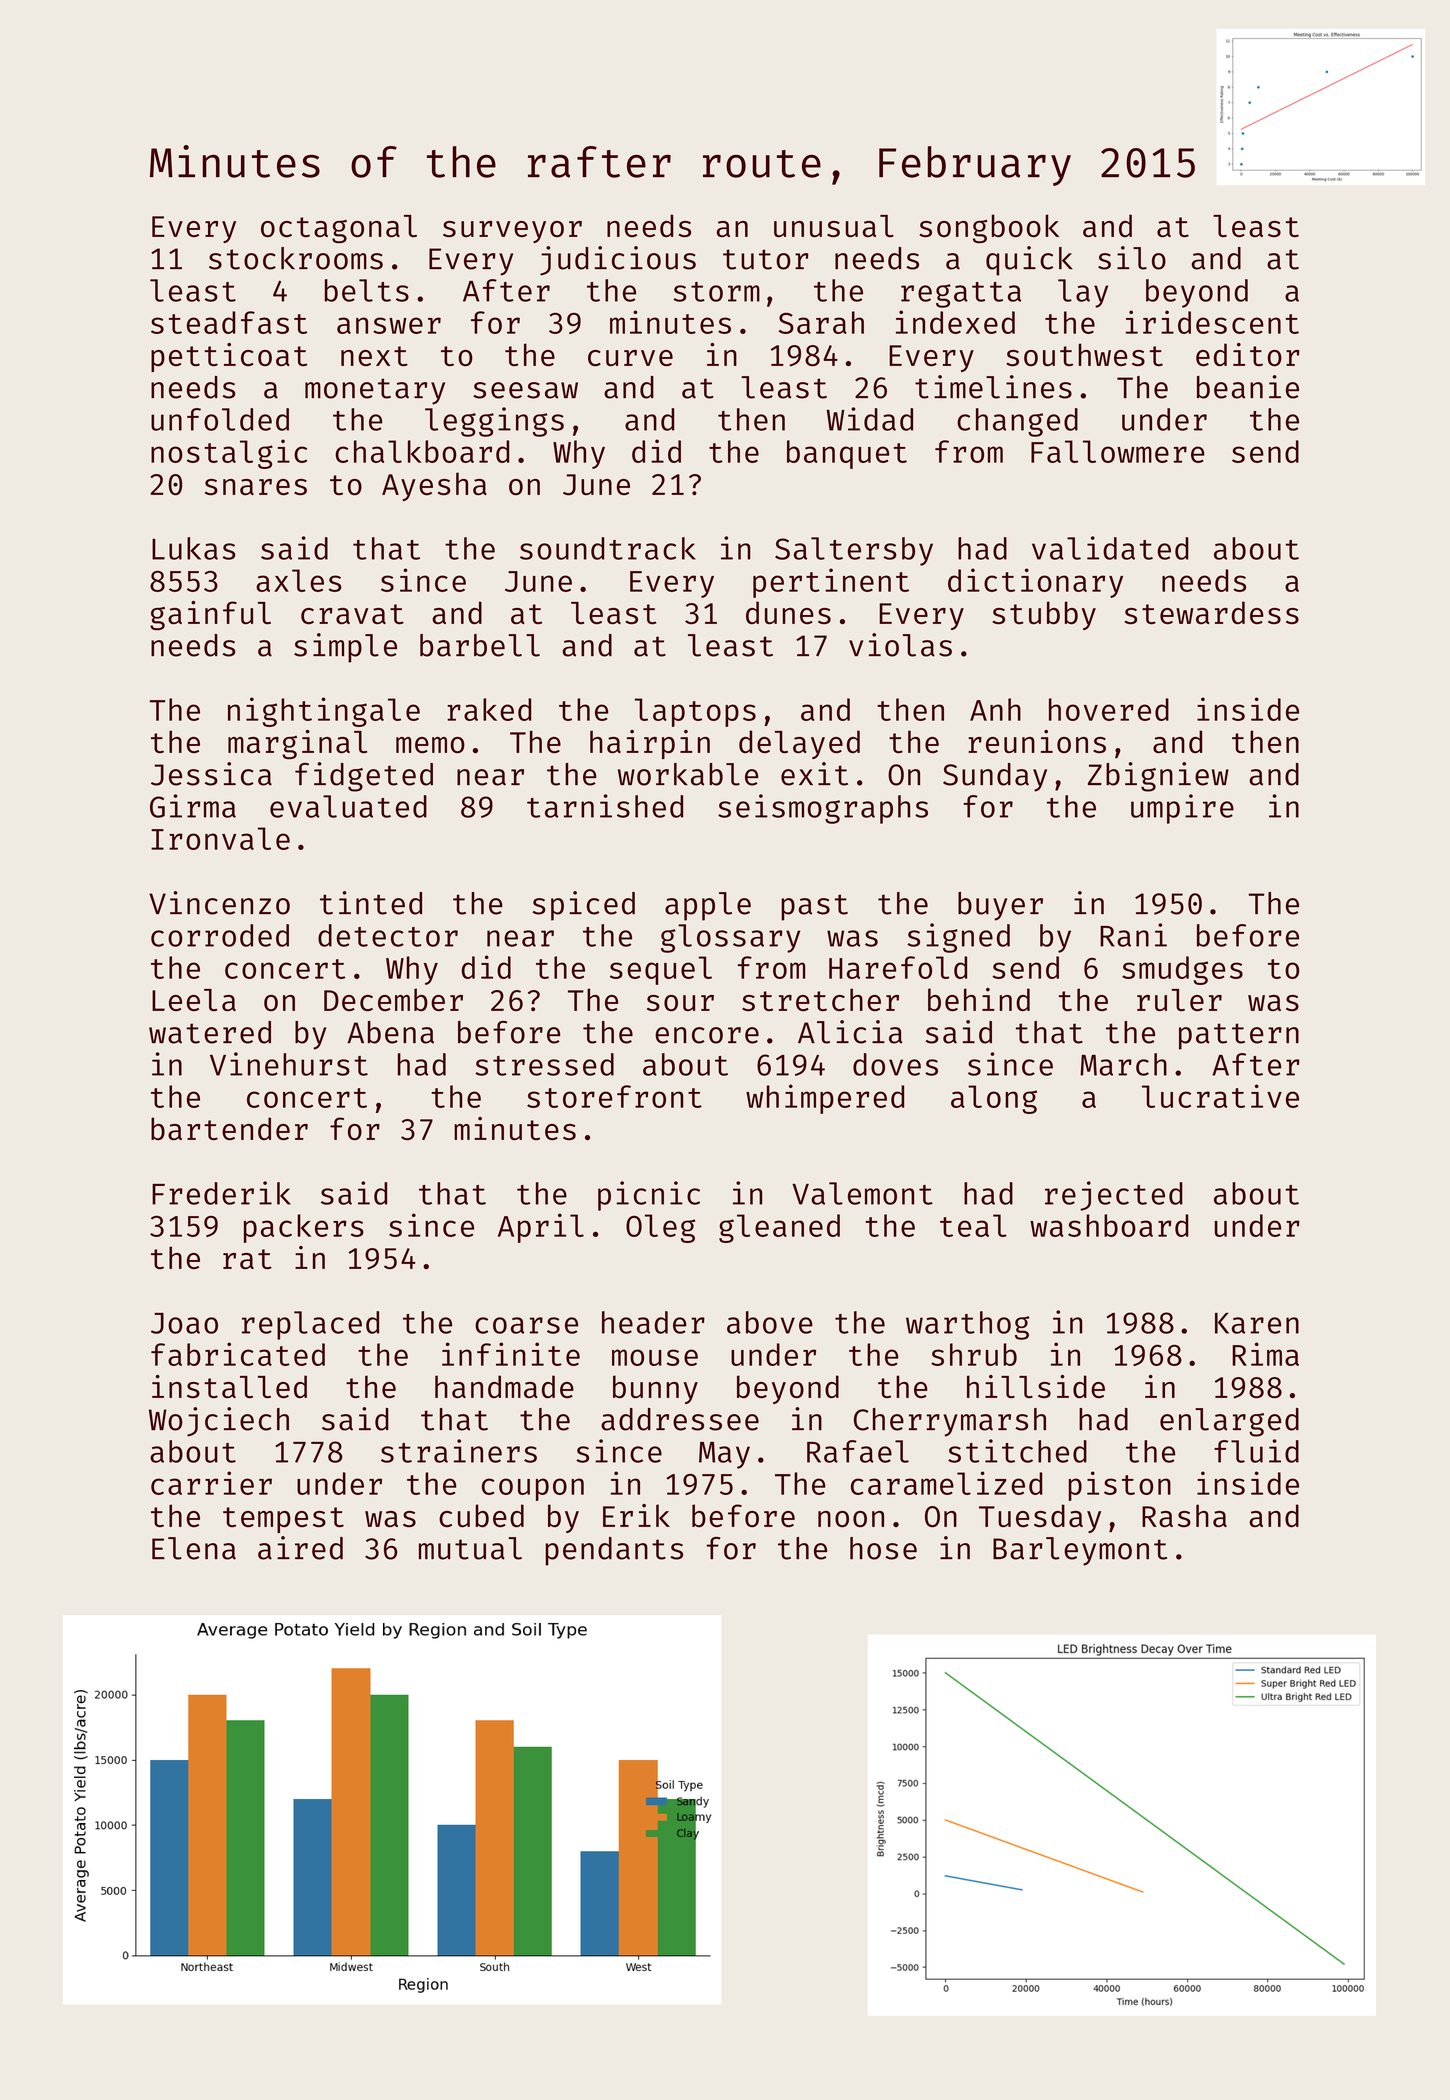  What do you see at coordinates (614, 1096) in the page?
I see `storefront` at bounding box center [614, 1096].
